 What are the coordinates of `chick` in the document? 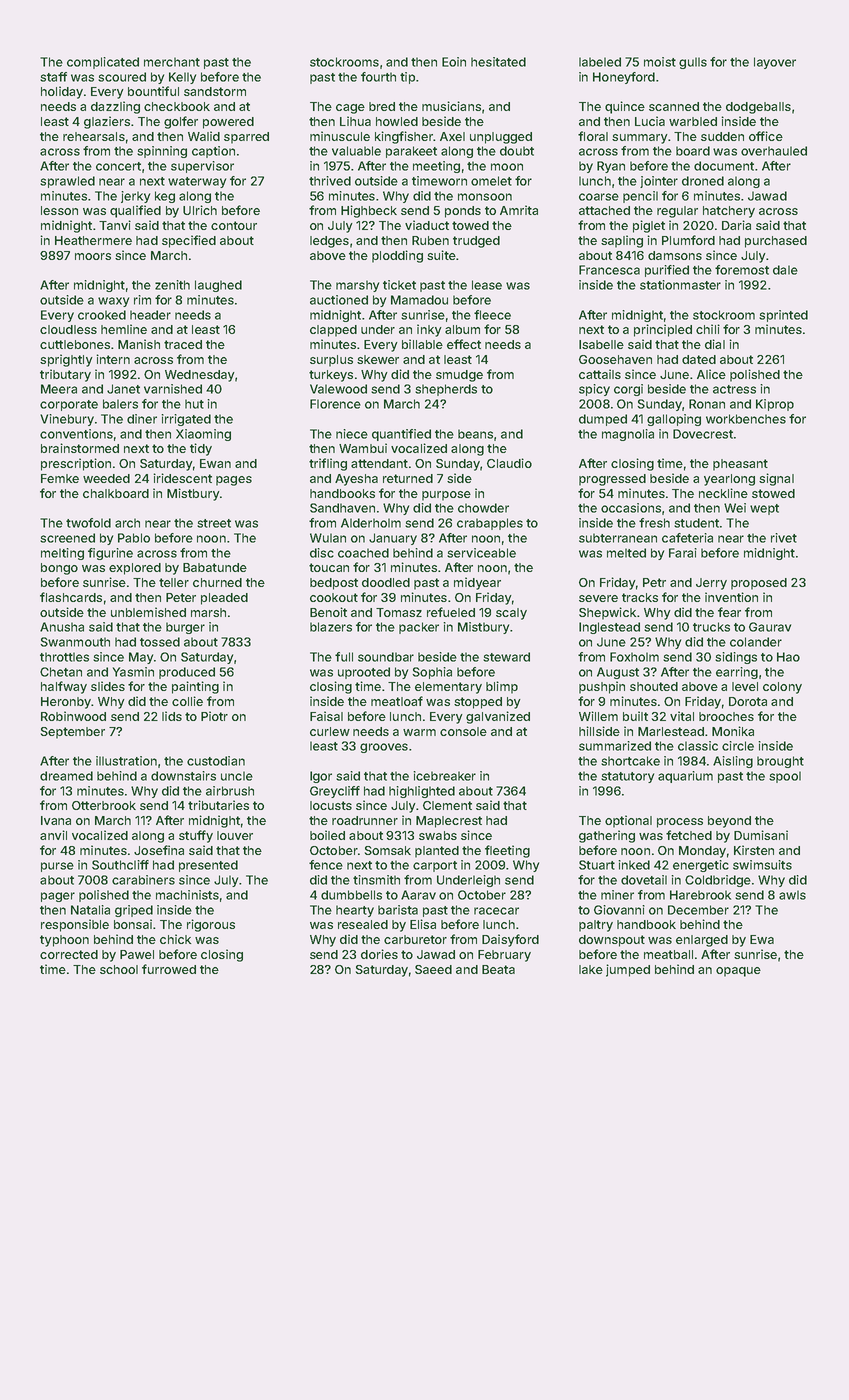 It's located at (175, 939).
